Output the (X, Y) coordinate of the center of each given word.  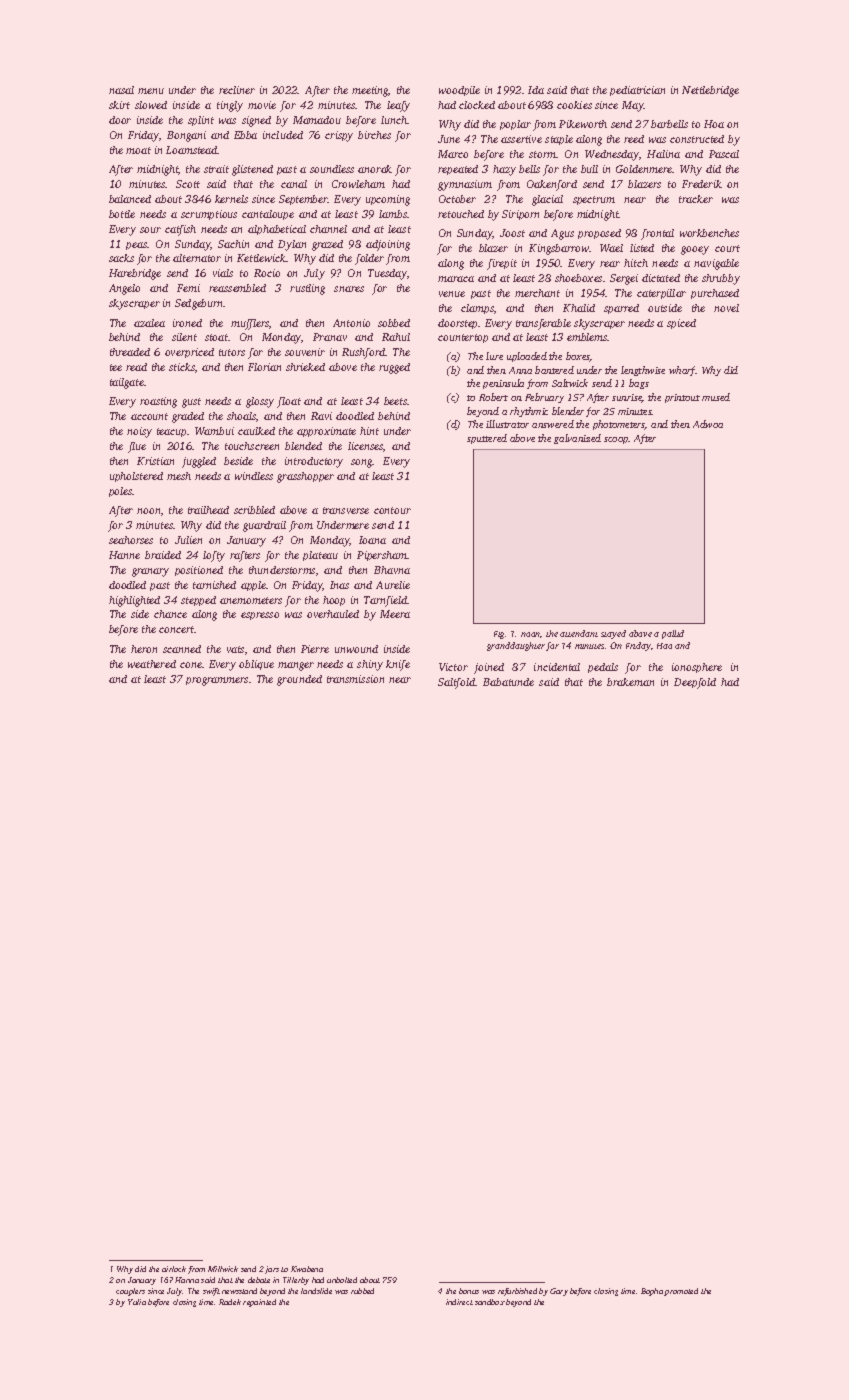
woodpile (459, 91)
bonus (469, 1291)
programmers (217, 681)
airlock (174, 1269)
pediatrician (637, 91)
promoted (681, 1292)
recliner (237, 90)
